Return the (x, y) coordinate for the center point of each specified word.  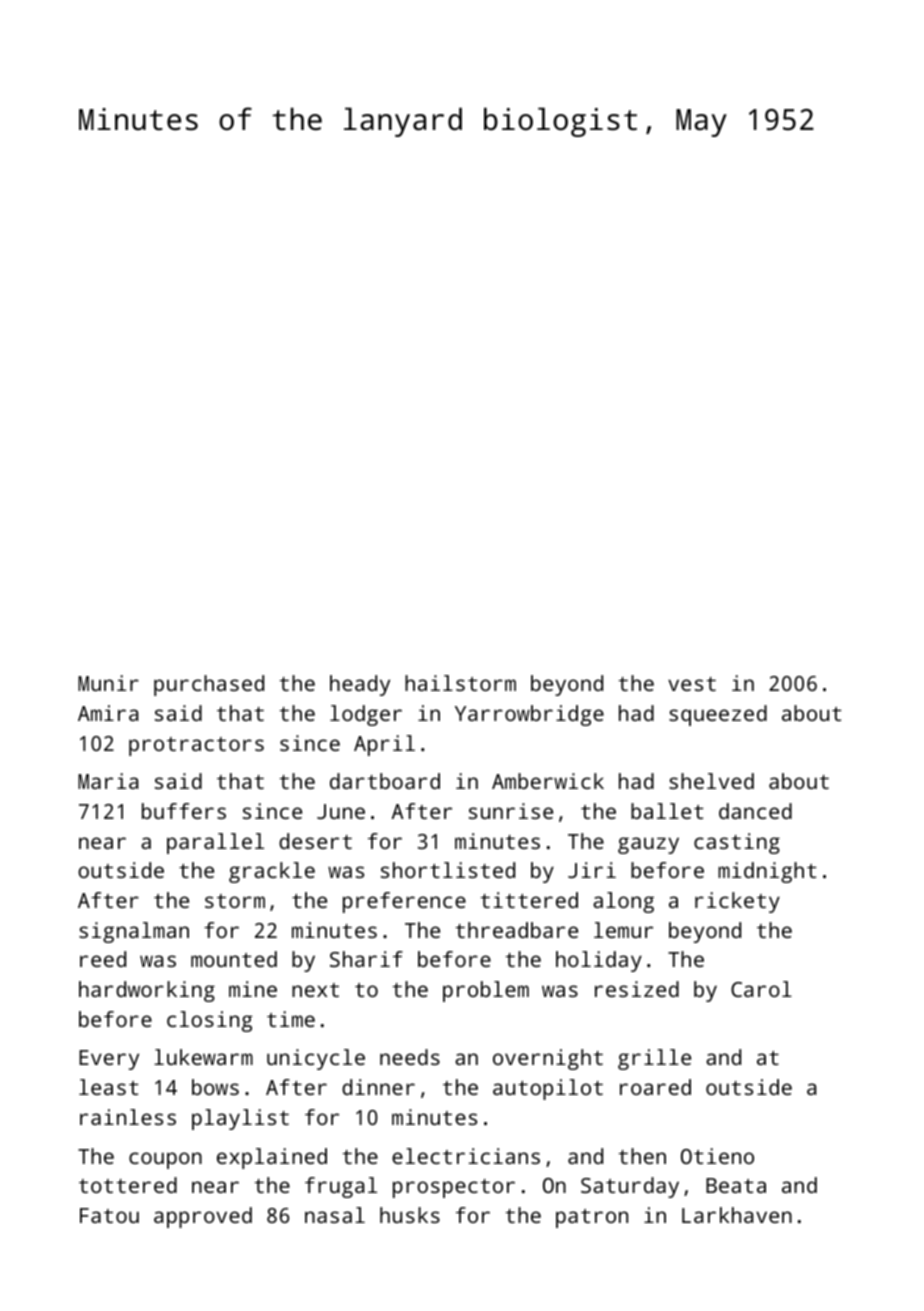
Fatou (109, 1215)
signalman (134, 932)
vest (692, 684)
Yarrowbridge (529, 715)
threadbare (516, 930)
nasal (335, 1215)
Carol (761, 989)
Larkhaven (737, 1215)
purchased (209, 685)
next (315, 990)
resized (637, 989)
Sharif (366, 959)
